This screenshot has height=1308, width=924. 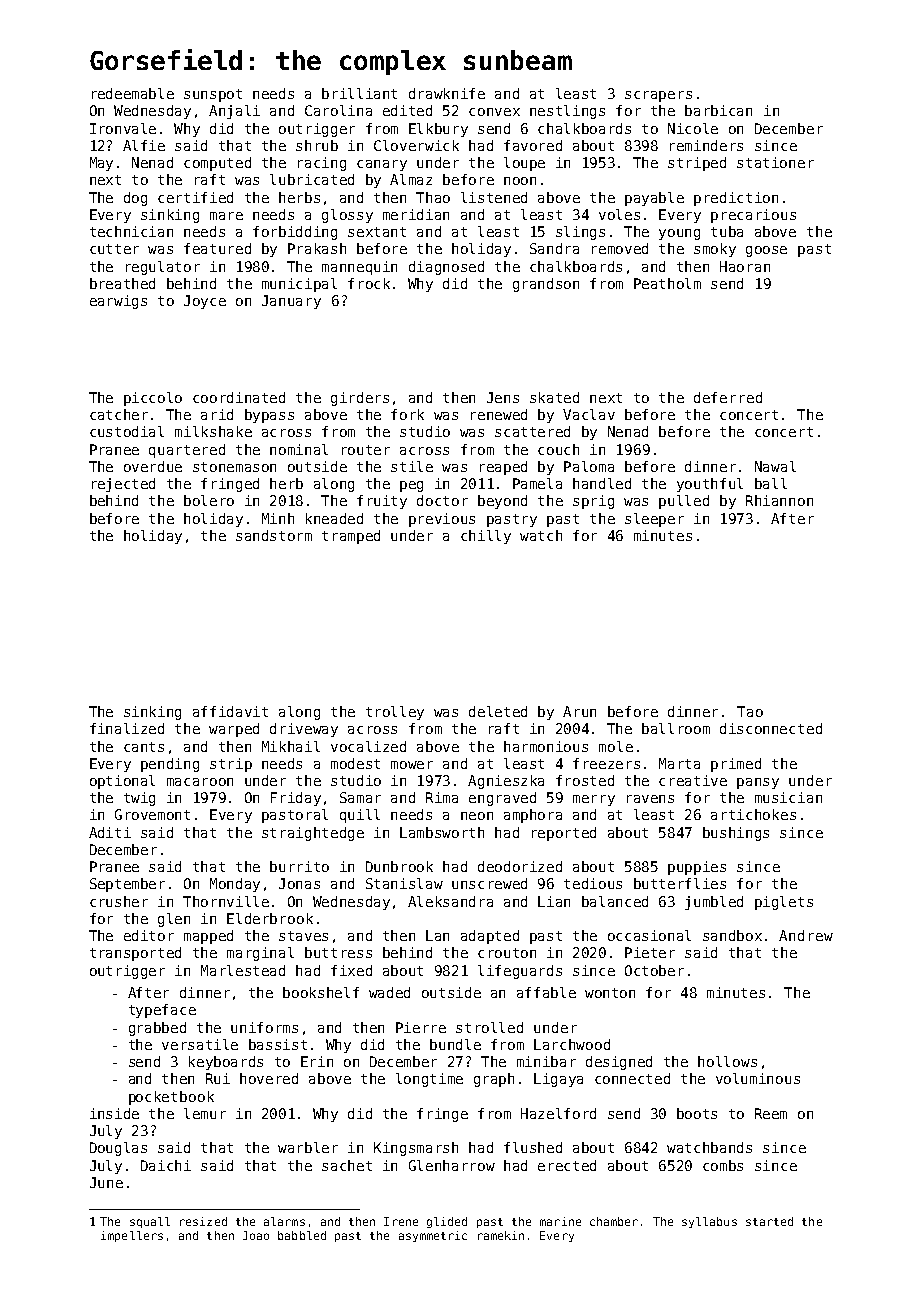 I want to click on deleted, so click(x=498, y=711).
